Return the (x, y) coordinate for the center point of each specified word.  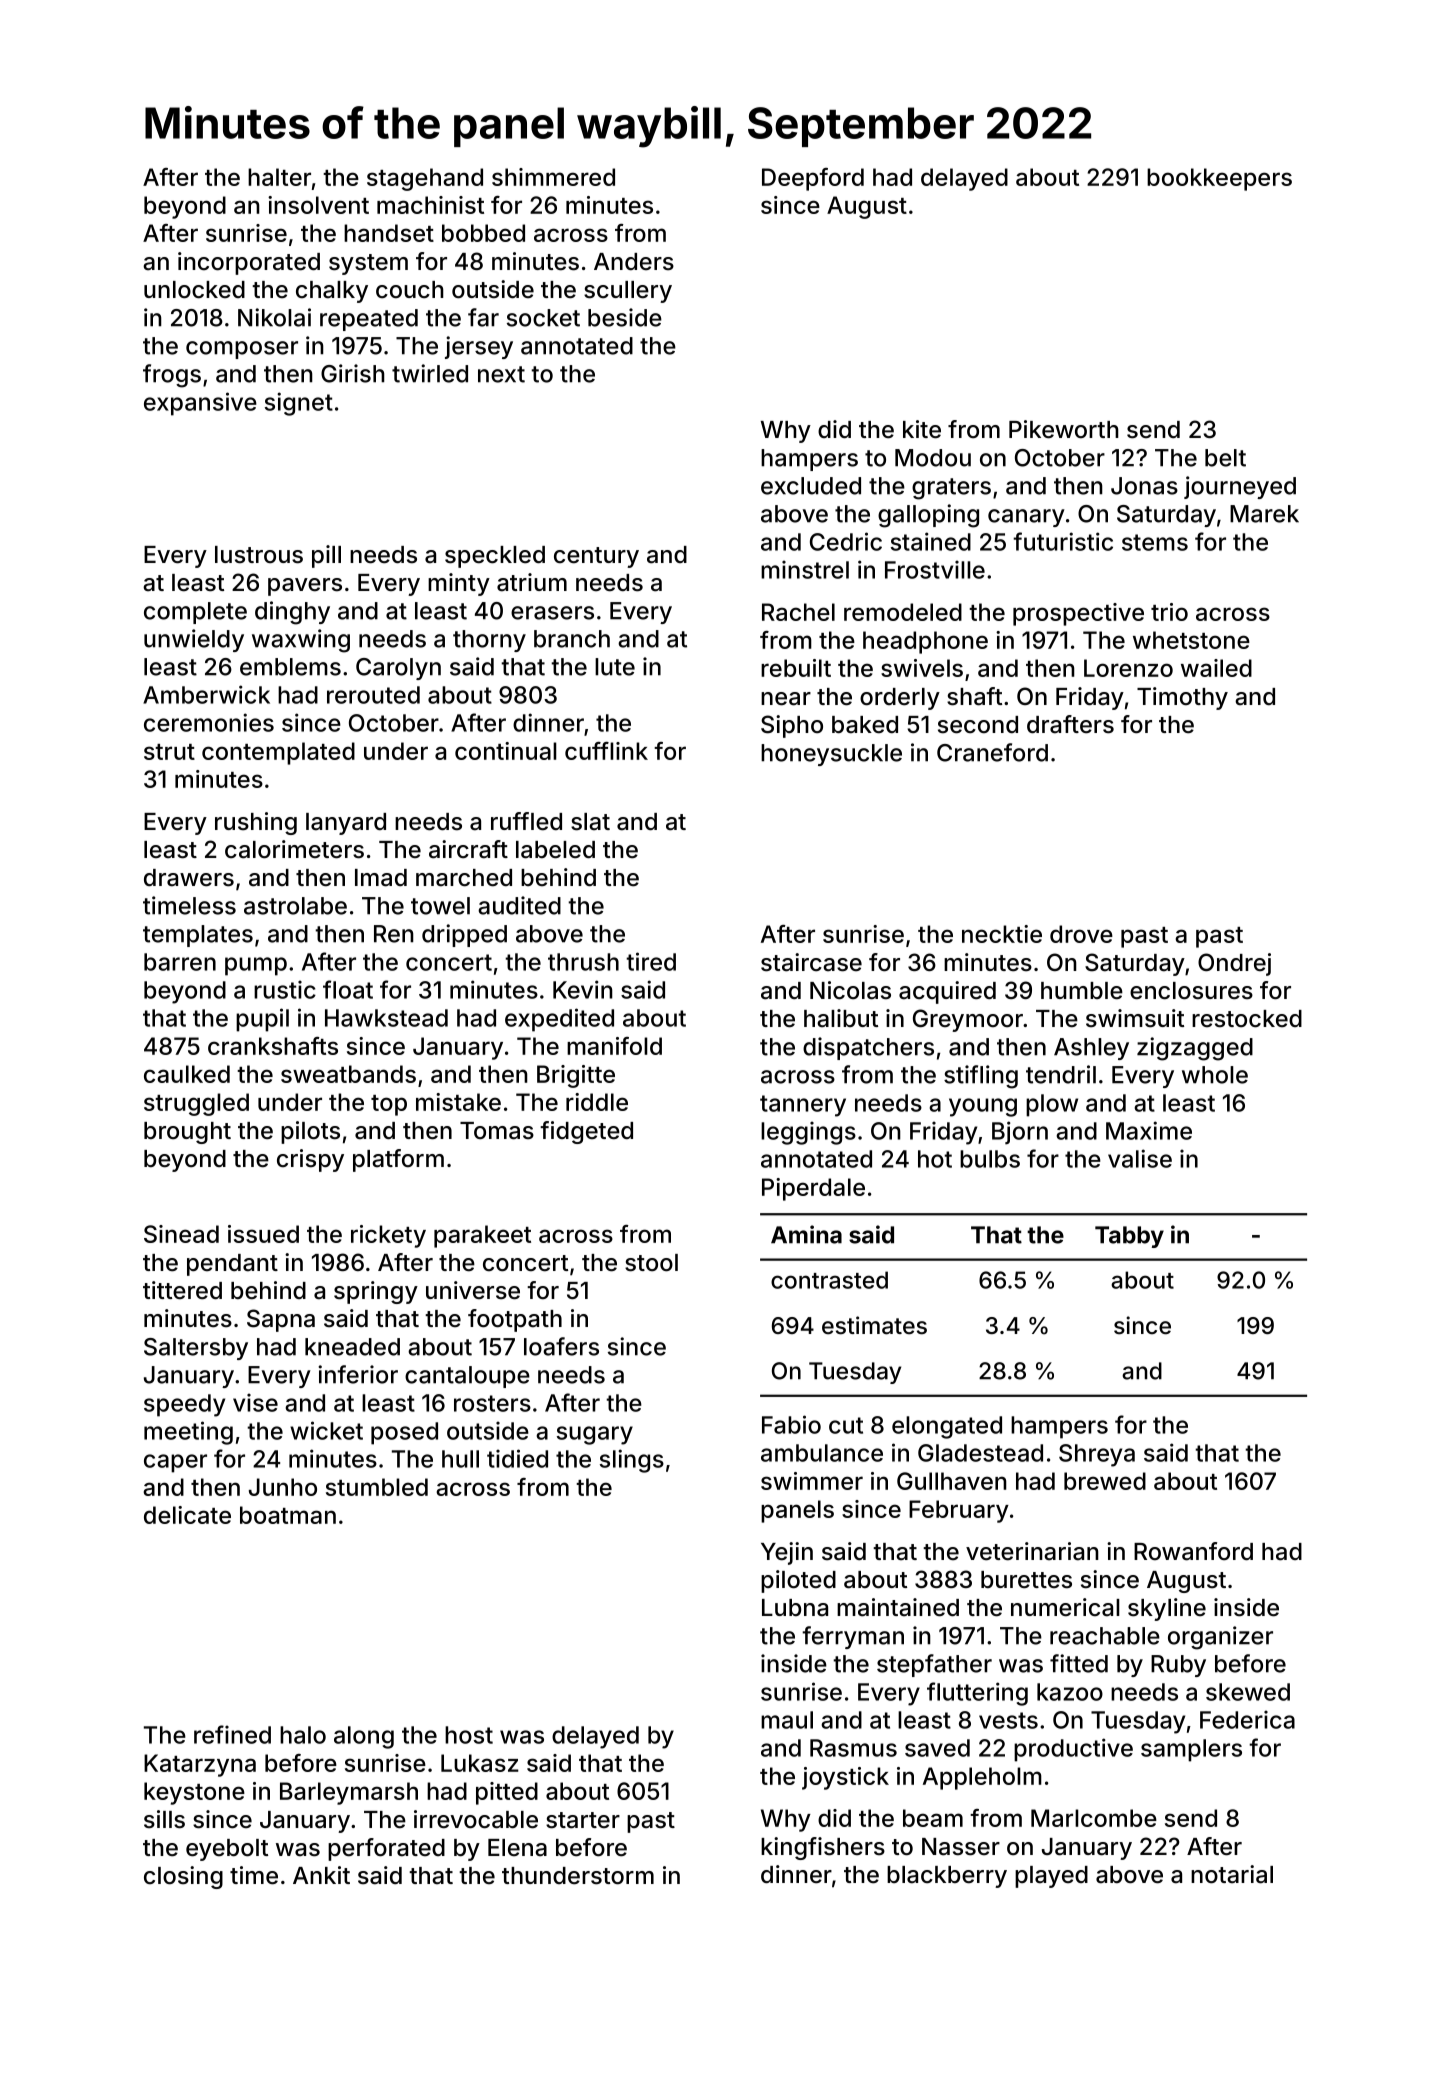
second (978, 725)
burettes (1026, 1580)
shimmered (553, 177)
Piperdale (813, 1189)
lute (615, 667)
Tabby (1129, 1237)
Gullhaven (952, 1481)
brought (187, 1133)
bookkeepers (1219, 179)
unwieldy (194, 640)
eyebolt (227, 1850)
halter (279, 177)
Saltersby (196, 1349)
